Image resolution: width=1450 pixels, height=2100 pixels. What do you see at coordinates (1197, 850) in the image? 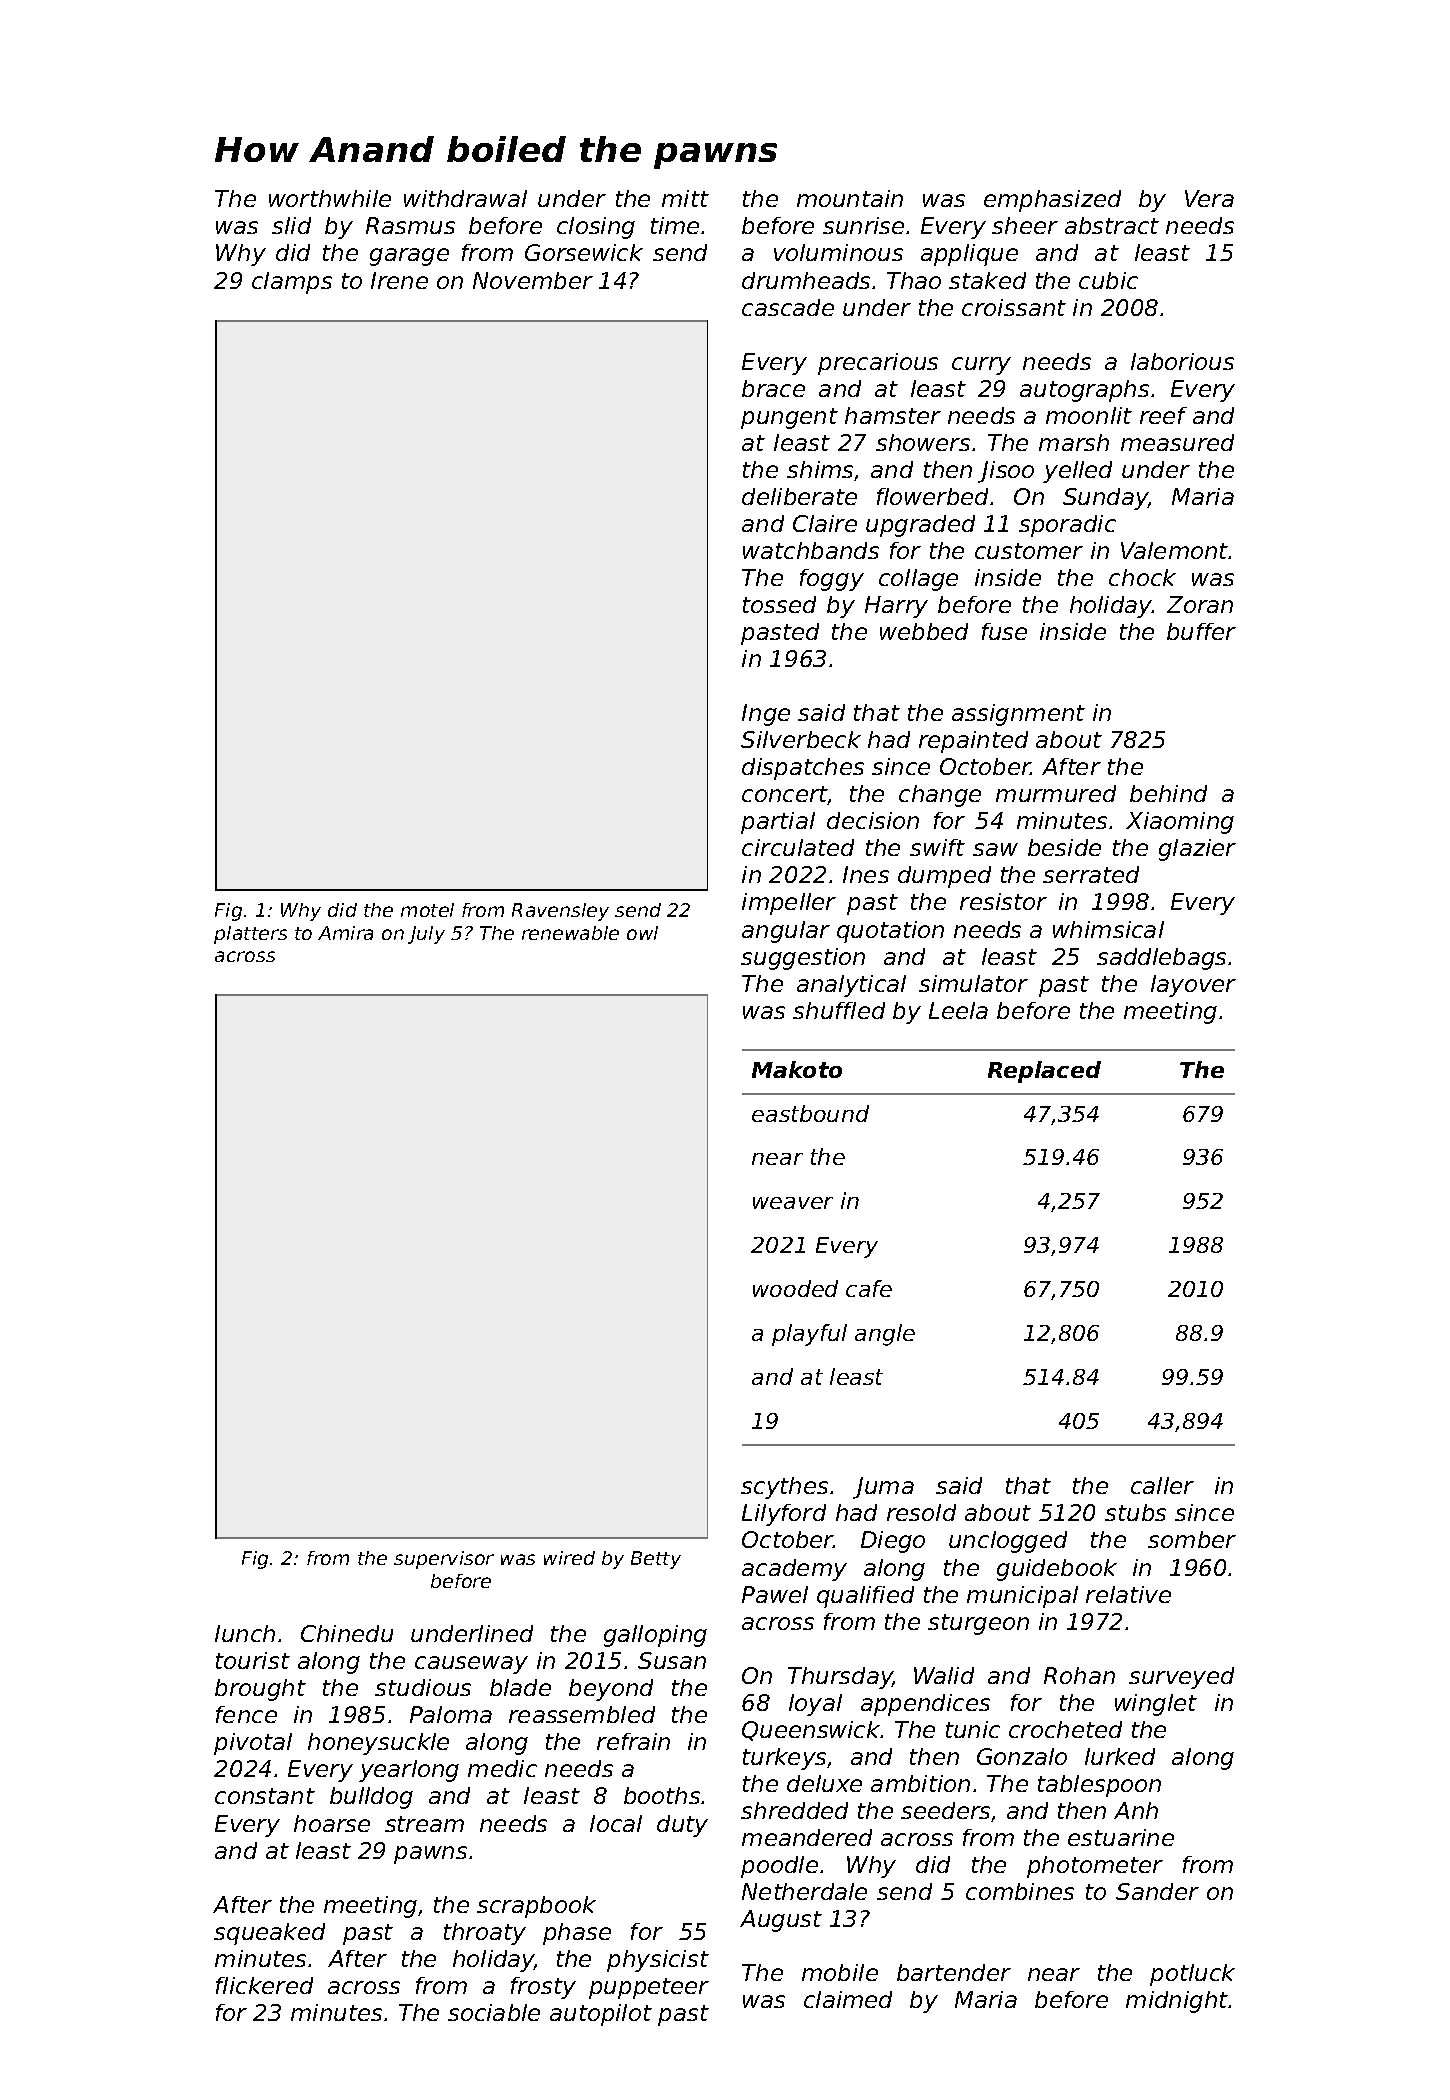
I see `glazier` at bounding box center [1197, 850].
